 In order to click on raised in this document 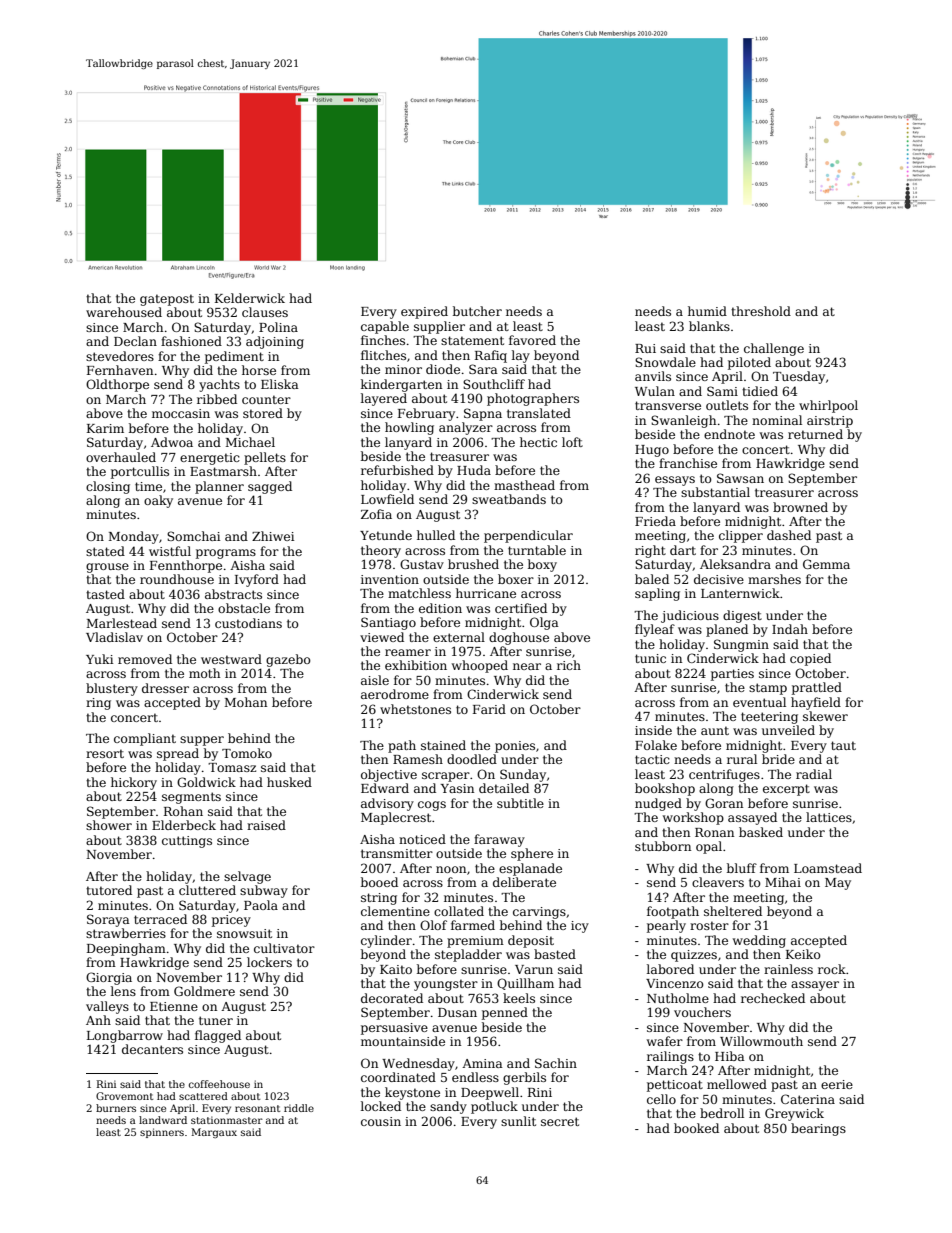, I will do `click(266, 825)`.
